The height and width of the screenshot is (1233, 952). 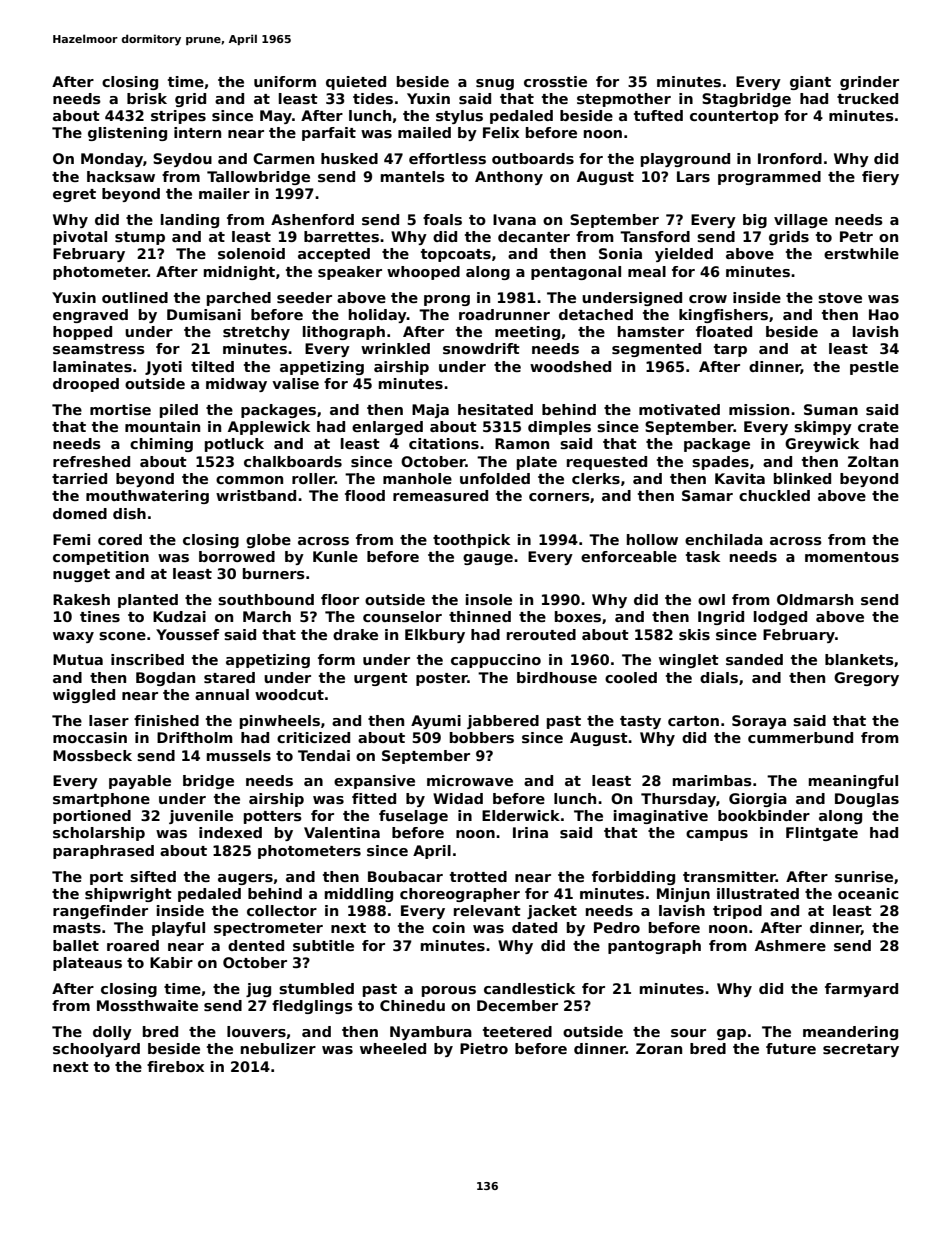 What do you see at coordinates (501, 132) in the screenshot?
I see `Felix` at bounding box center [501, 132].
